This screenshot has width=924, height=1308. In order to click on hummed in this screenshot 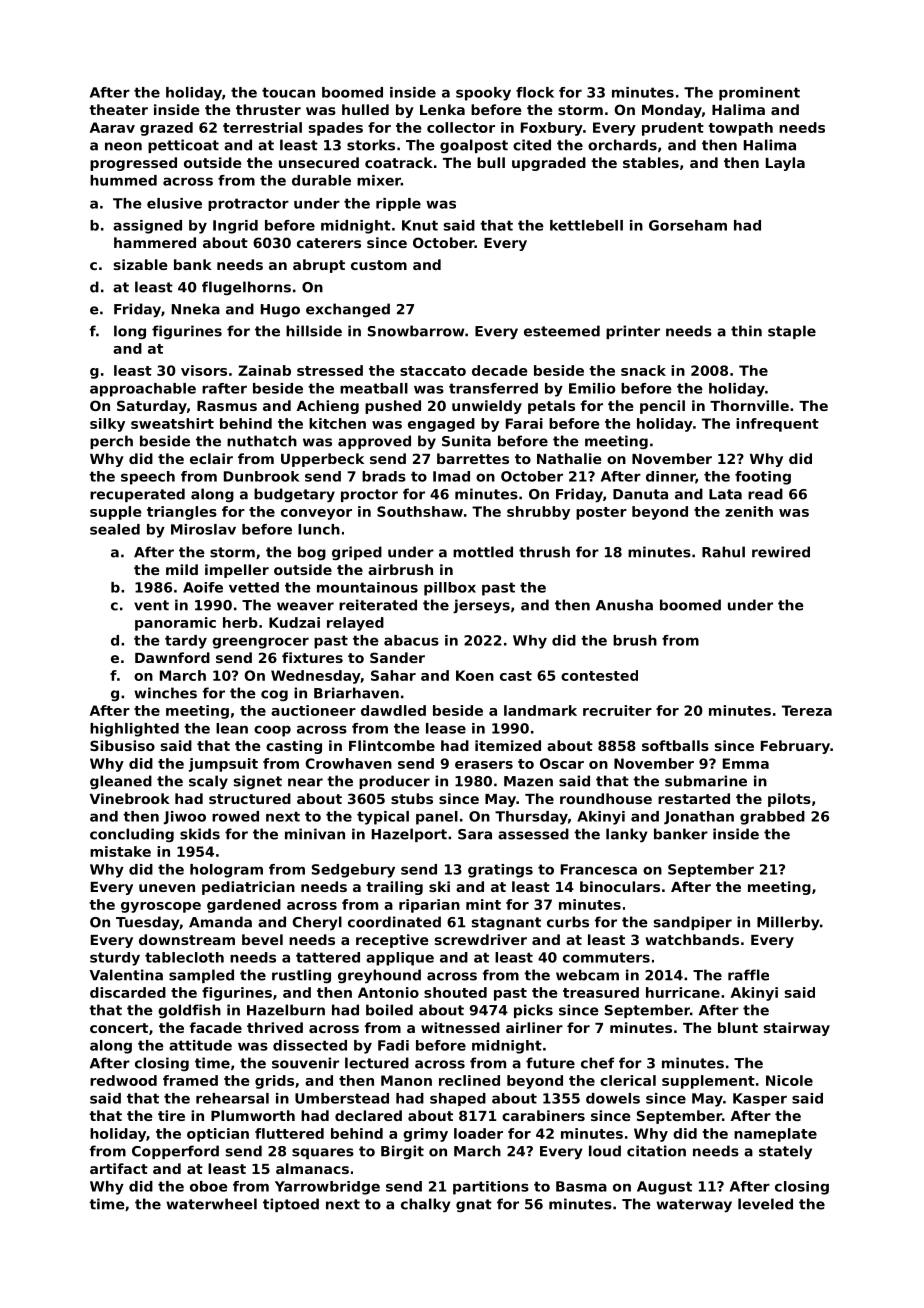, I will do `click(123, 180)`.
